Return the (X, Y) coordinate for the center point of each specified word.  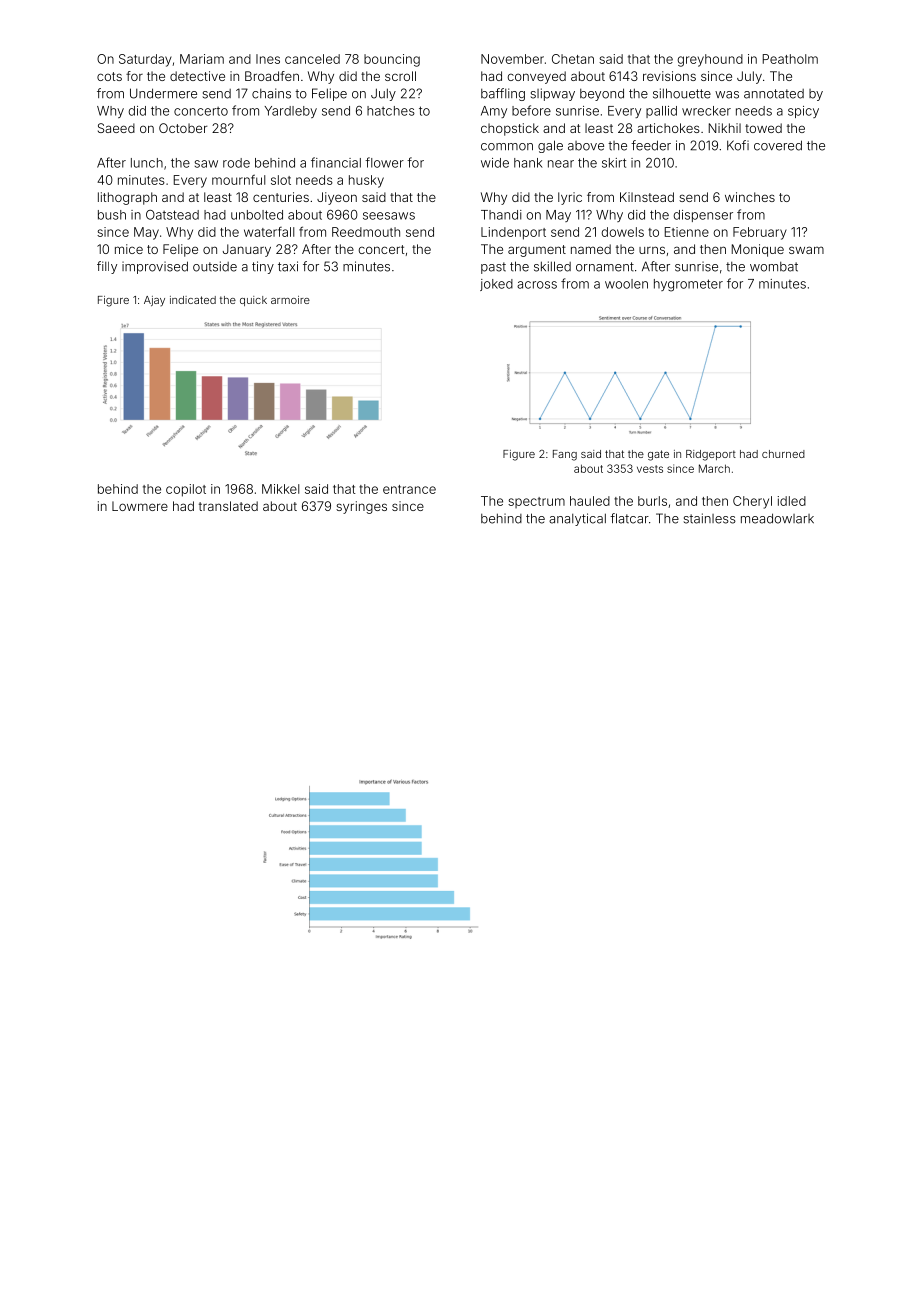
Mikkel (280, 489)
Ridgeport (711, 455)
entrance (409, 489)
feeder (651, 145)
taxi (288, 266)
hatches (391, 111)
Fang (565, 455)
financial (336, 162)
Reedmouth (366, 232)
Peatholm (790, 59)
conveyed (536, 77)
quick (253, 301)
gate (658, 455)
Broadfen (272, 76)
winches (750, 197)
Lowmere (140, 506)
